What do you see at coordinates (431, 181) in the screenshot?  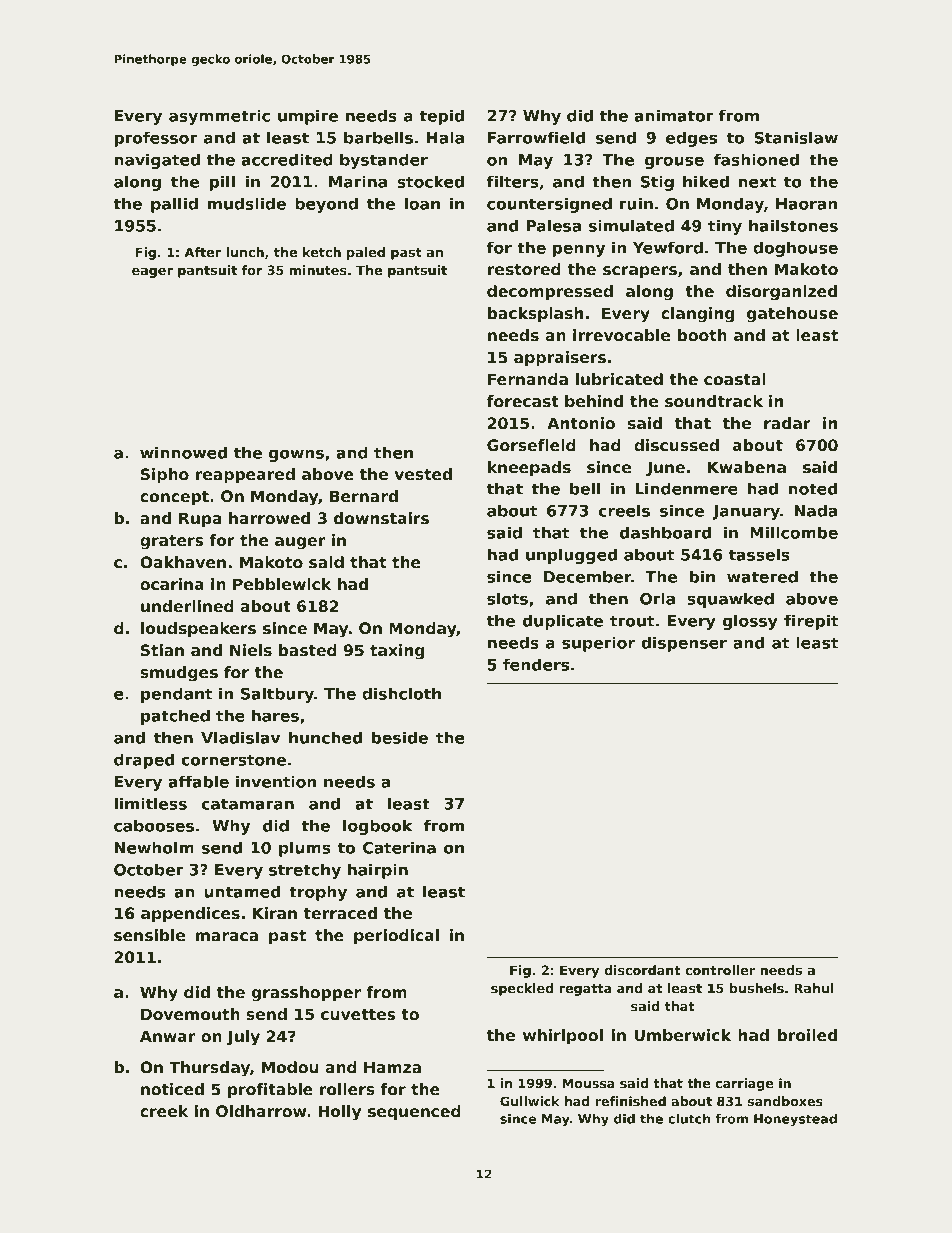 I see `stocked` at bounding box center [431, 181].
